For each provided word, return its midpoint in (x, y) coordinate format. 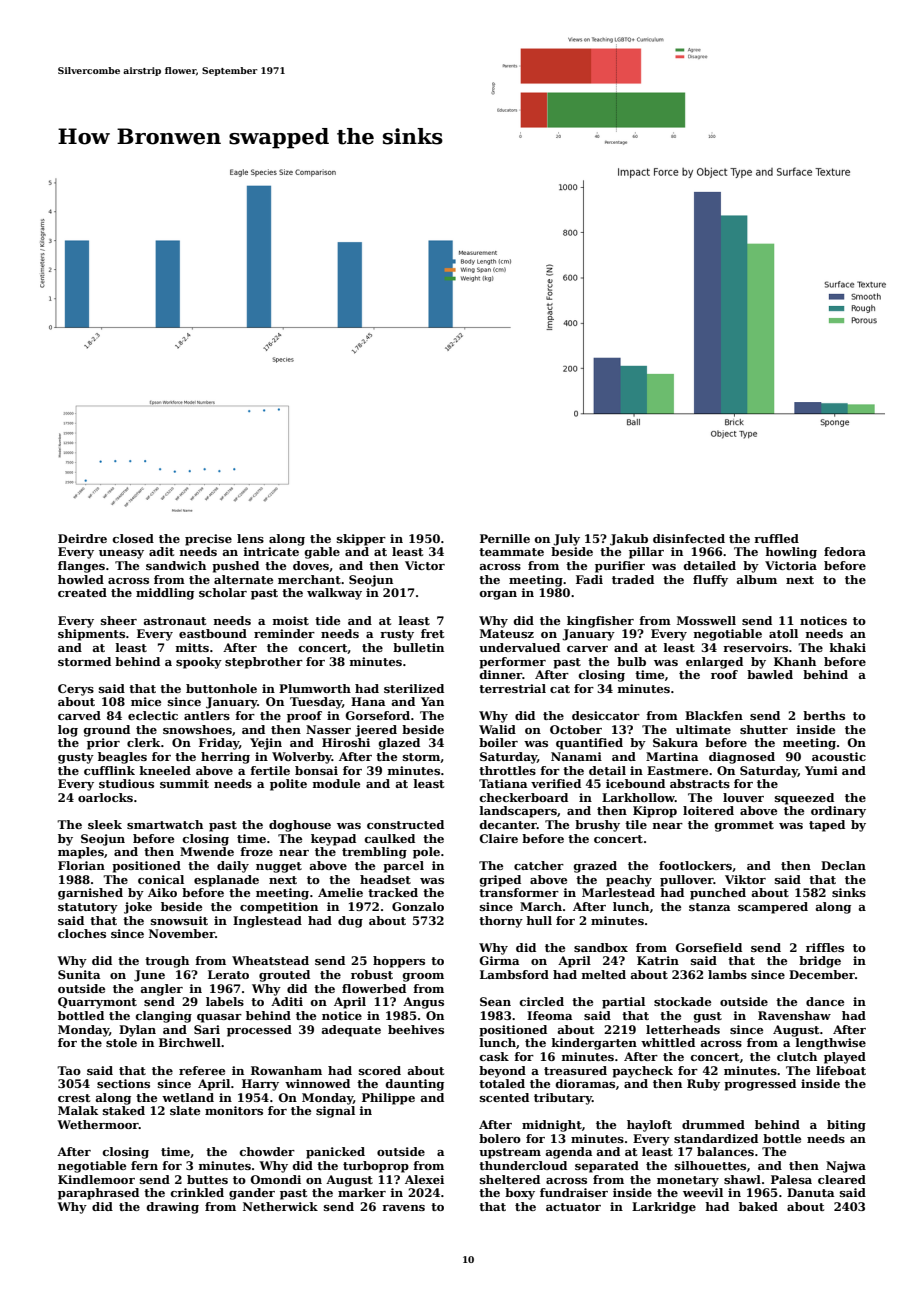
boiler (498, 742)
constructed (405, 824)
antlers (207, 715)
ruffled (776, 538)
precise (208, 540)
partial (623, 1003)
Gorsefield (708, 947)
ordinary (838, 812)
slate (185, 1110)
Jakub (629, 540)
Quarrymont (97, 1003)
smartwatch (165, 824)
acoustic (839, 756)
